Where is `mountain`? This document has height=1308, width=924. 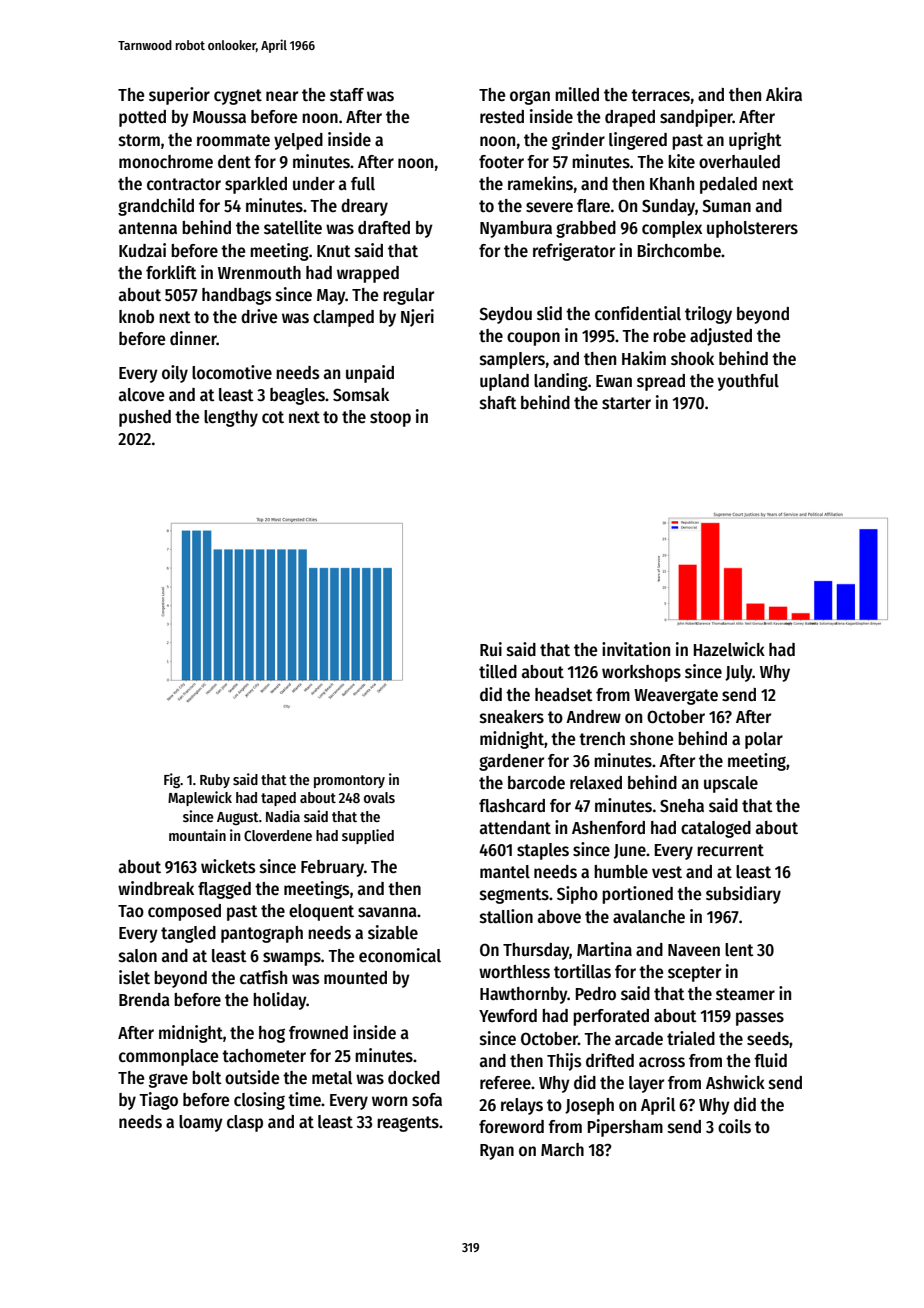 mountain is located at coordinates (197, 835).
